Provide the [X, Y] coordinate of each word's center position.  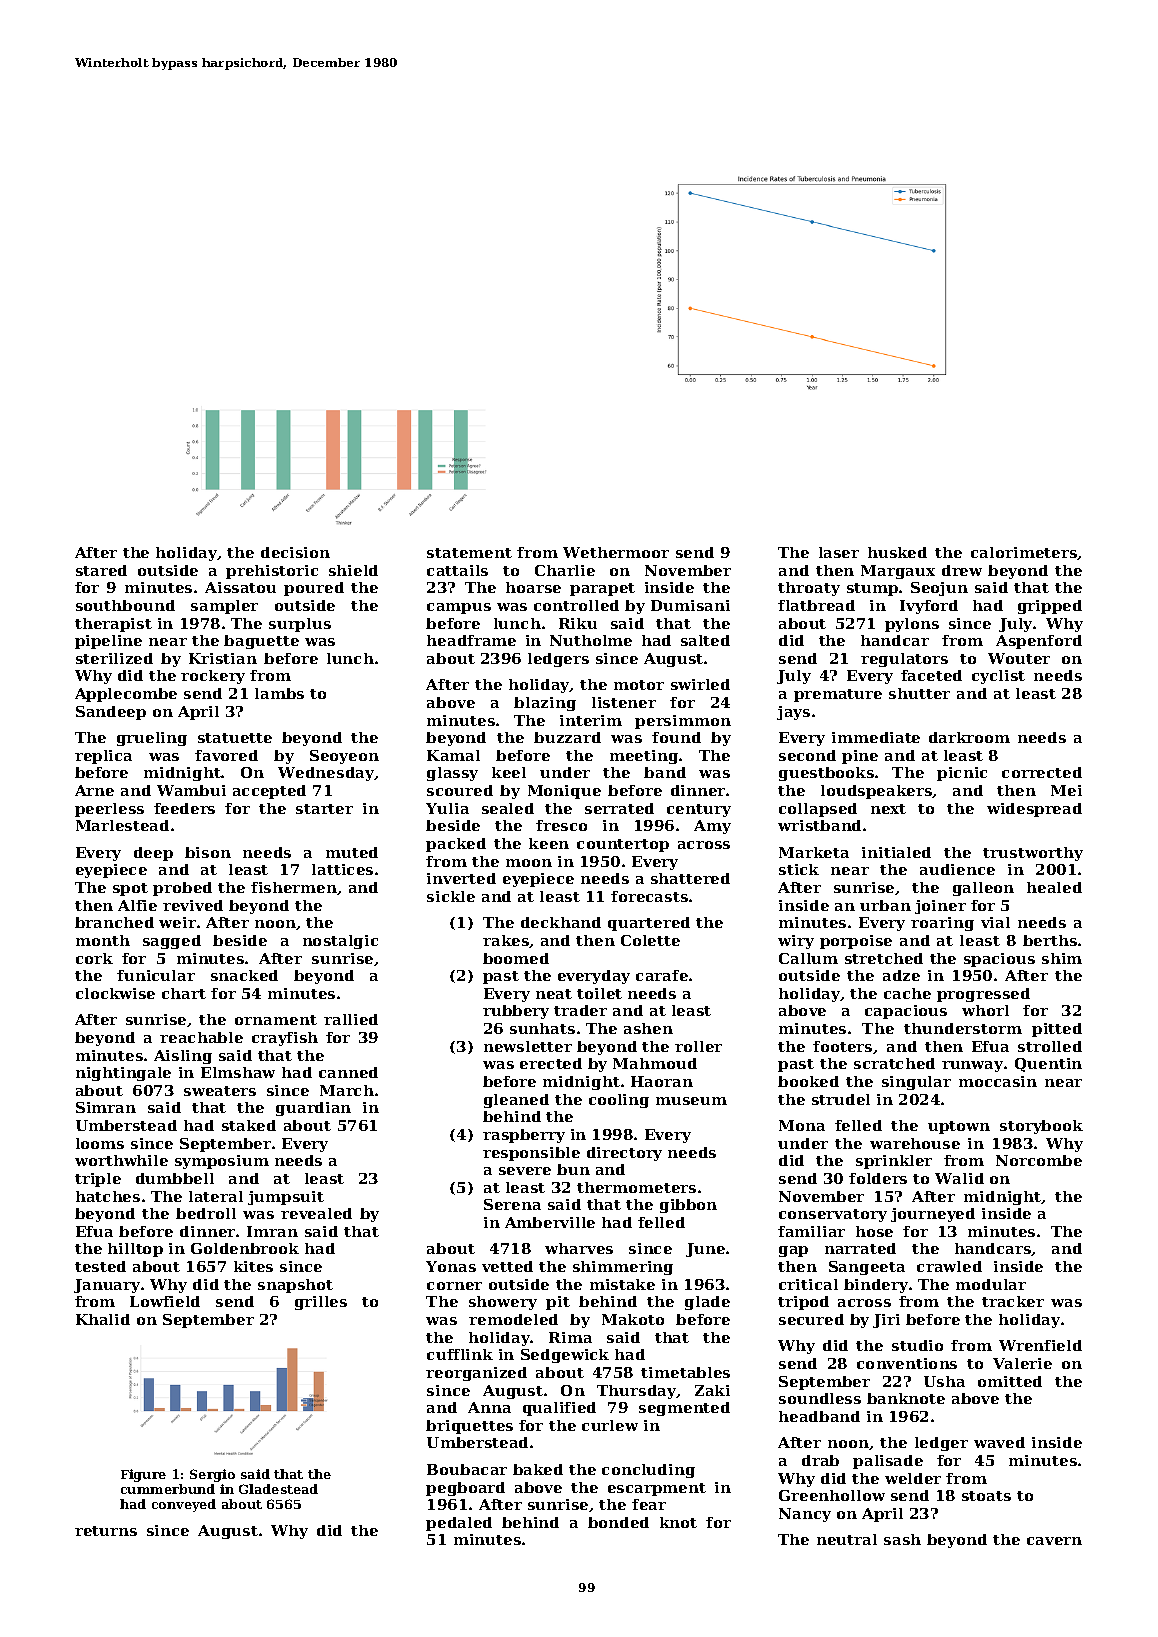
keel [509, 772]
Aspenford [1039, 642]
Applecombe [126, 695]
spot [130, 889]
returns [106, 1531]
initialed [896, 852]
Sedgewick [565, 1356]
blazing [545, 704]
